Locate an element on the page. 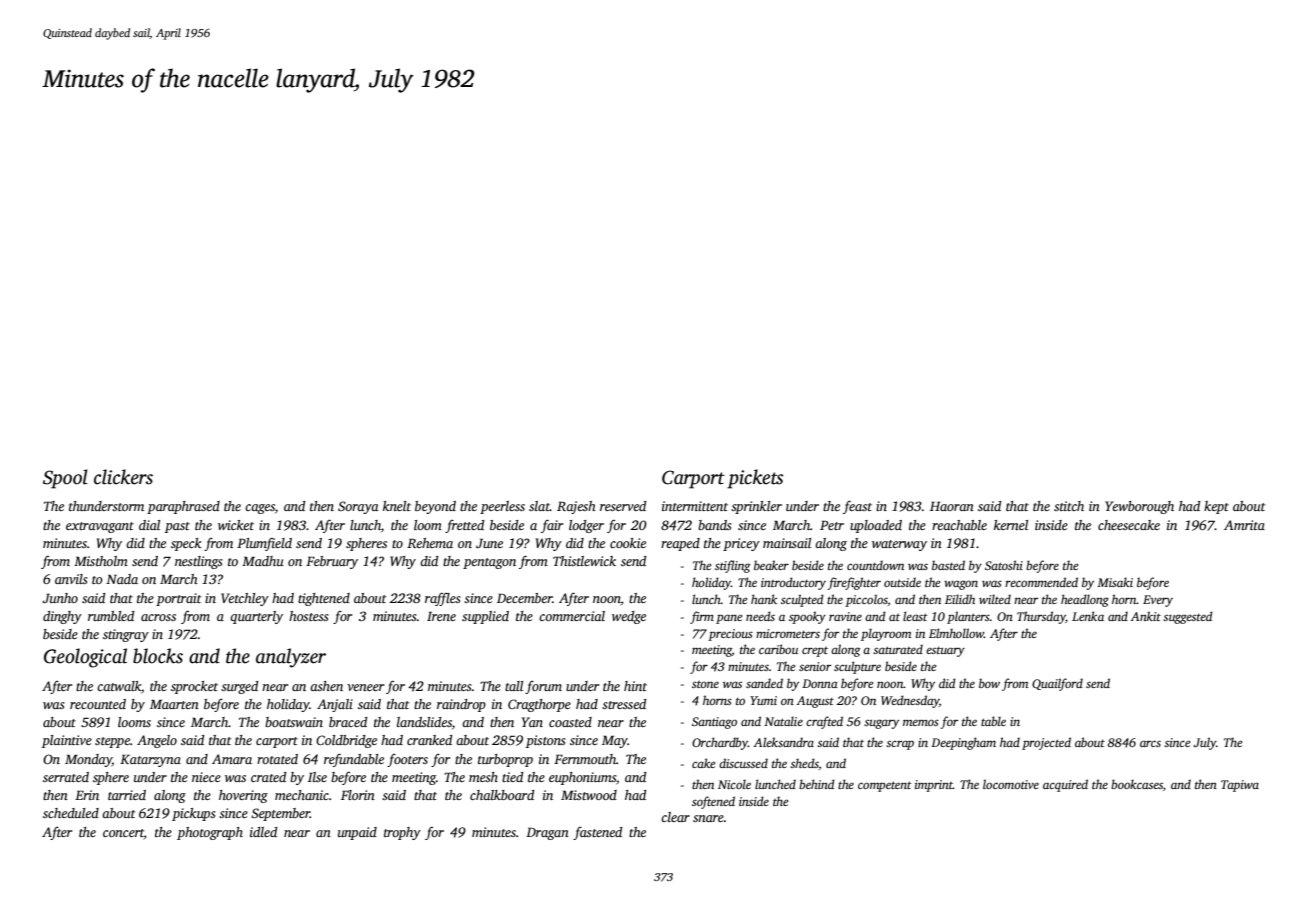 This image has height=924, width=1308. Petr is located at coordinates (832, 525).
